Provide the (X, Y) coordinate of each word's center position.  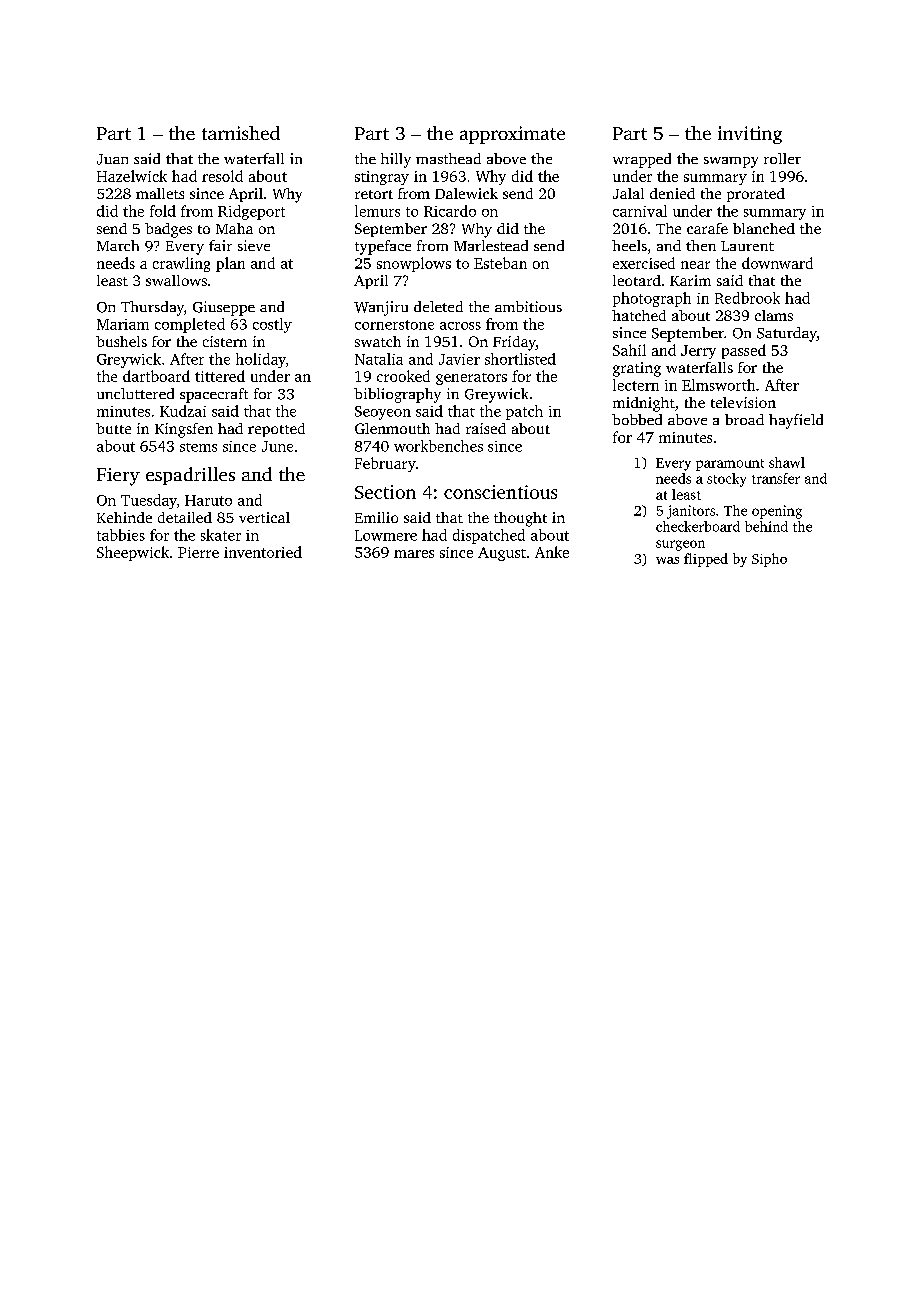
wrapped (642, 160)
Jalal (628, 193)
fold (163, 211)
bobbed (637, 419)
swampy (731, 162)
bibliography (397, 395)
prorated (756, 195)
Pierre (198, 552)
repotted (276, 430)
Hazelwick (132, 176)
